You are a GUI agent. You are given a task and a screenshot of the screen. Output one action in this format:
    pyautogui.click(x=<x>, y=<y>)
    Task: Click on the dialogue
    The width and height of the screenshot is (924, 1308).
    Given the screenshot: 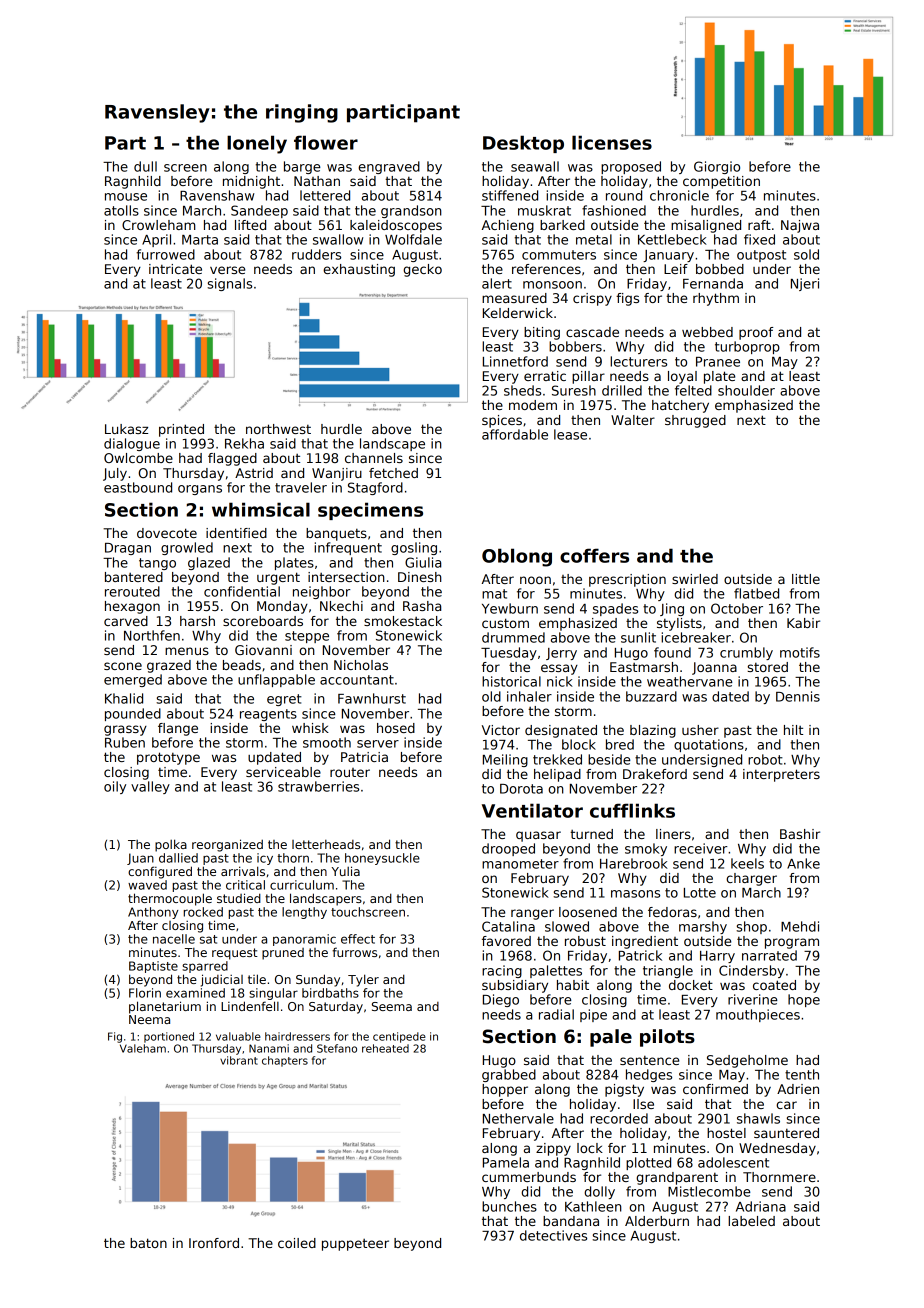 What is the action you would take?
    pyautogui.click(x=132, y=444)
